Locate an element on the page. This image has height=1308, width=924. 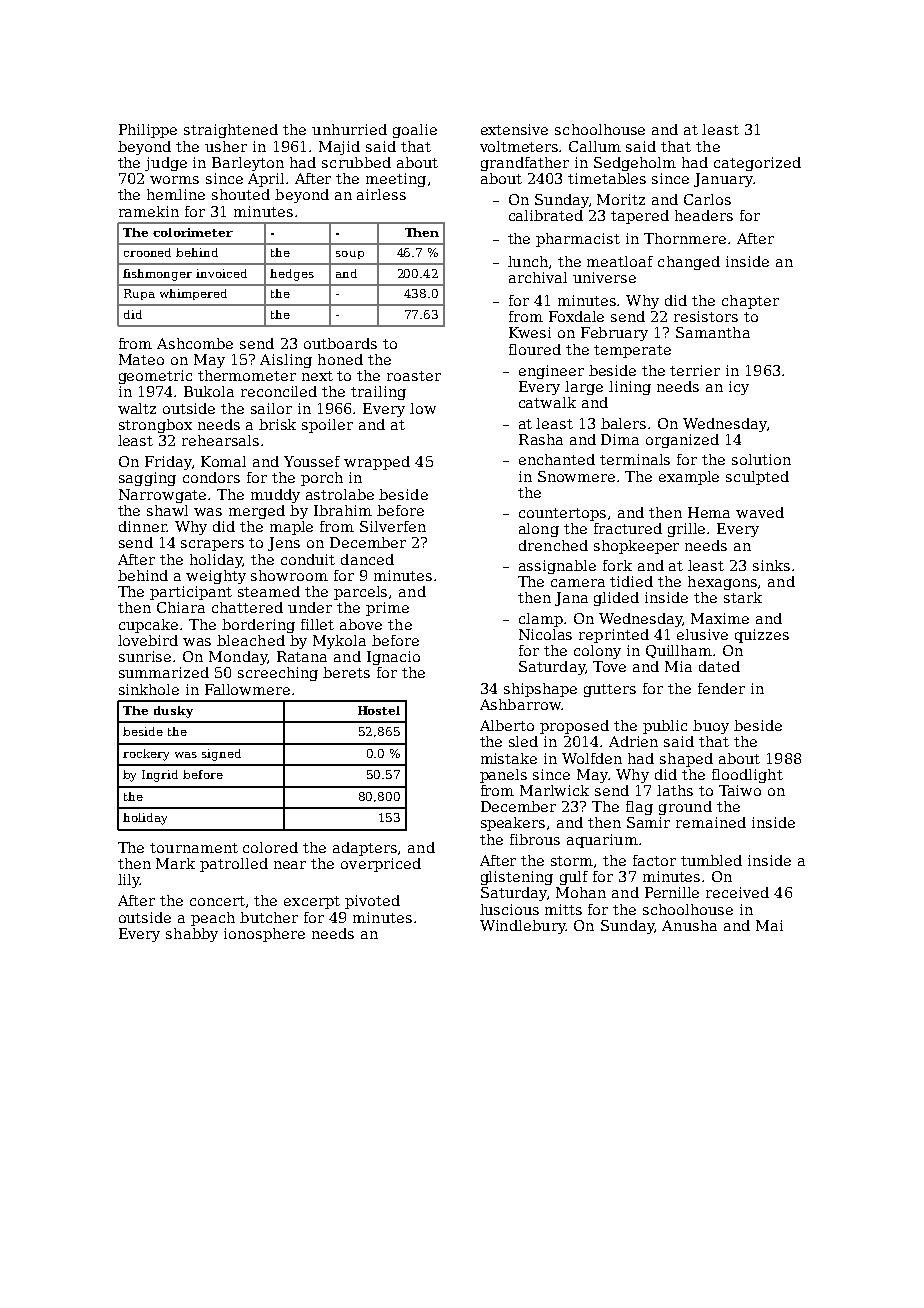
airless is located at coordinates (381, 194).
